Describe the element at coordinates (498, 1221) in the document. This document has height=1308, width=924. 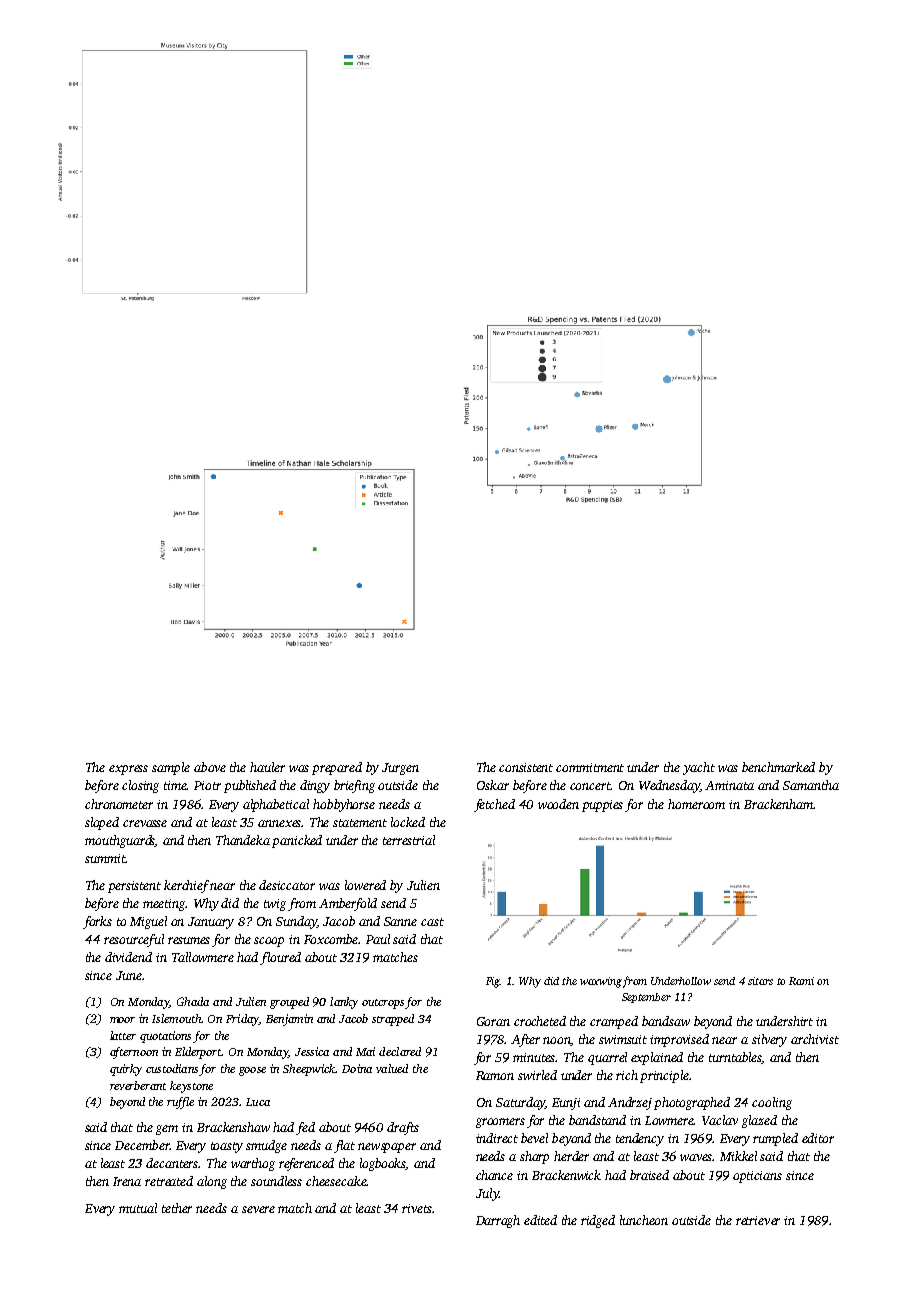
I see `Darragh` at that location.
